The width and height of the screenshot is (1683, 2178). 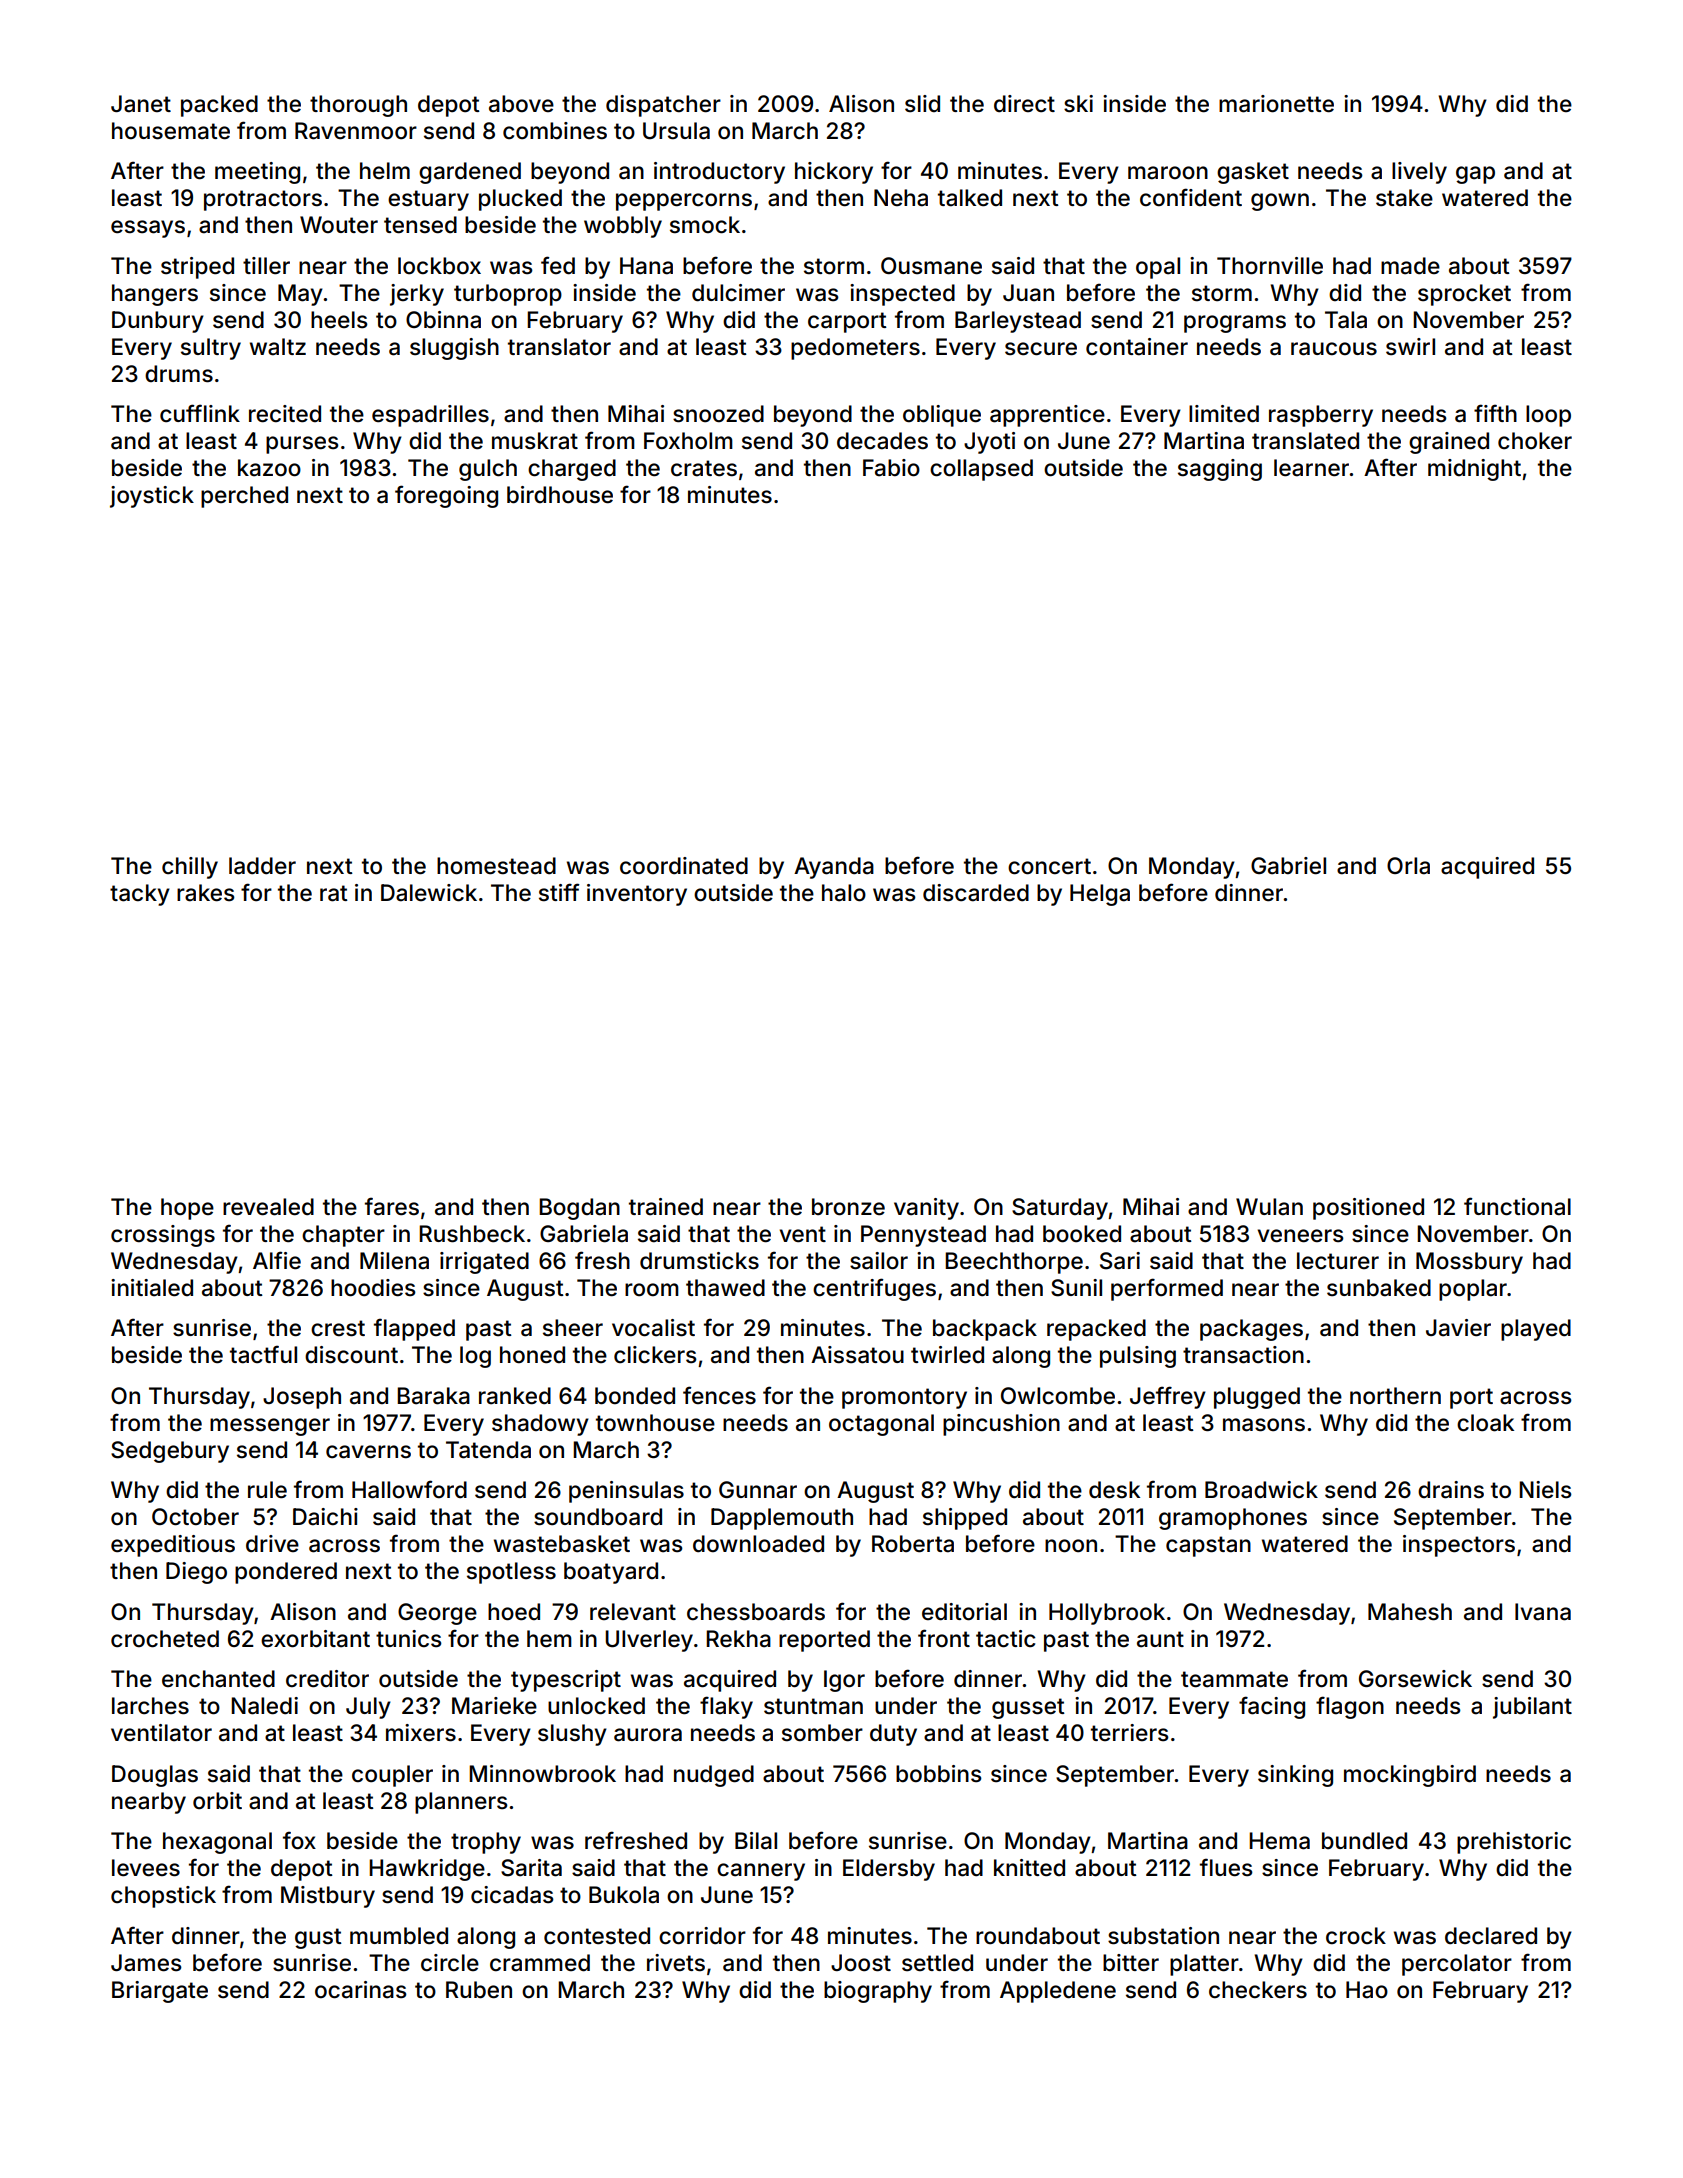 I want to click on twirled, so click(x=947, y=1355).
